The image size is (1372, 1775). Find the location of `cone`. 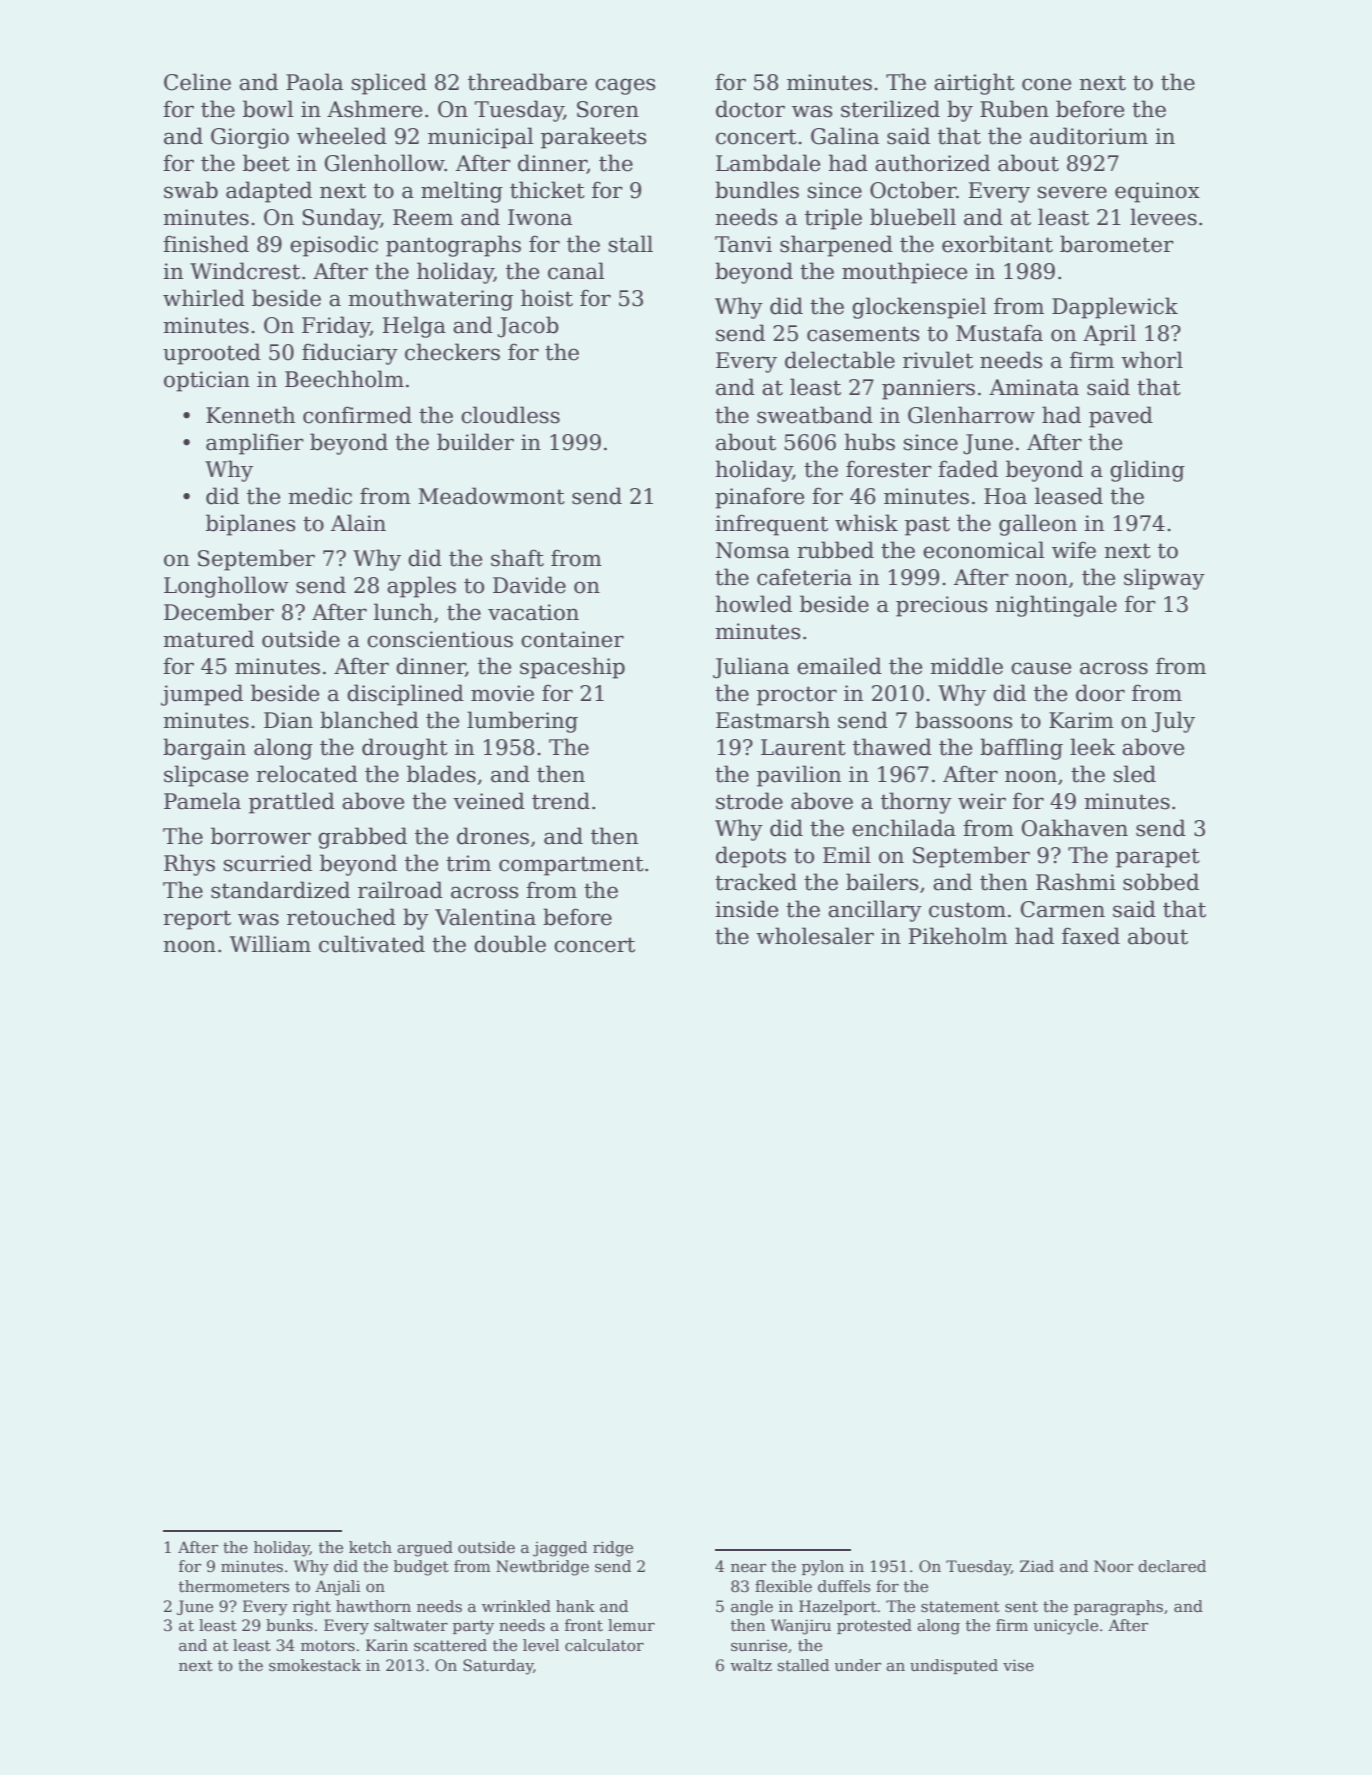

cone is located at coordinates (1046, 84).
